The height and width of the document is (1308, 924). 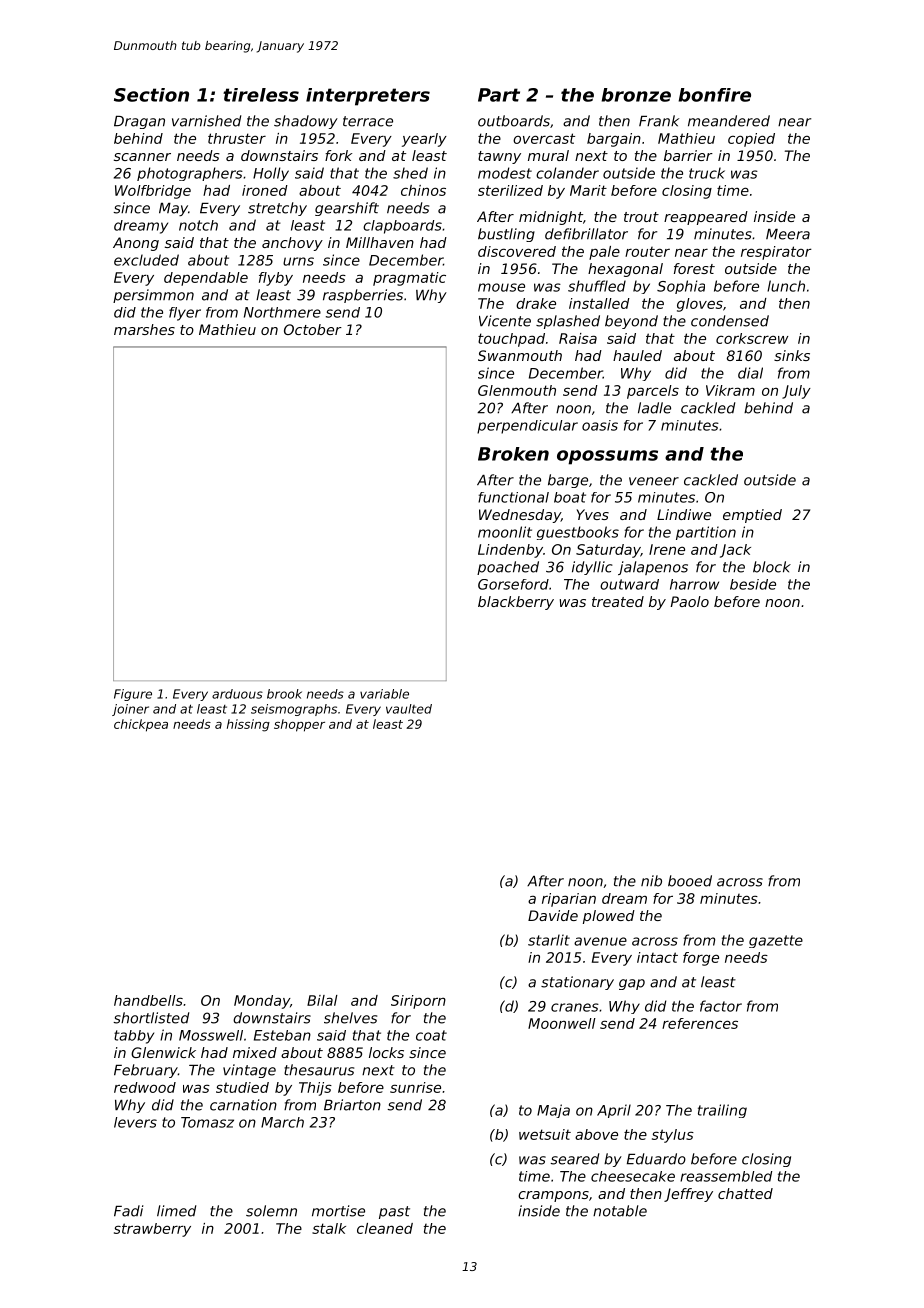 What do you see at coordinates (505, 532) in the document?
I see `moonlit` at bounding box center [505, 532].
